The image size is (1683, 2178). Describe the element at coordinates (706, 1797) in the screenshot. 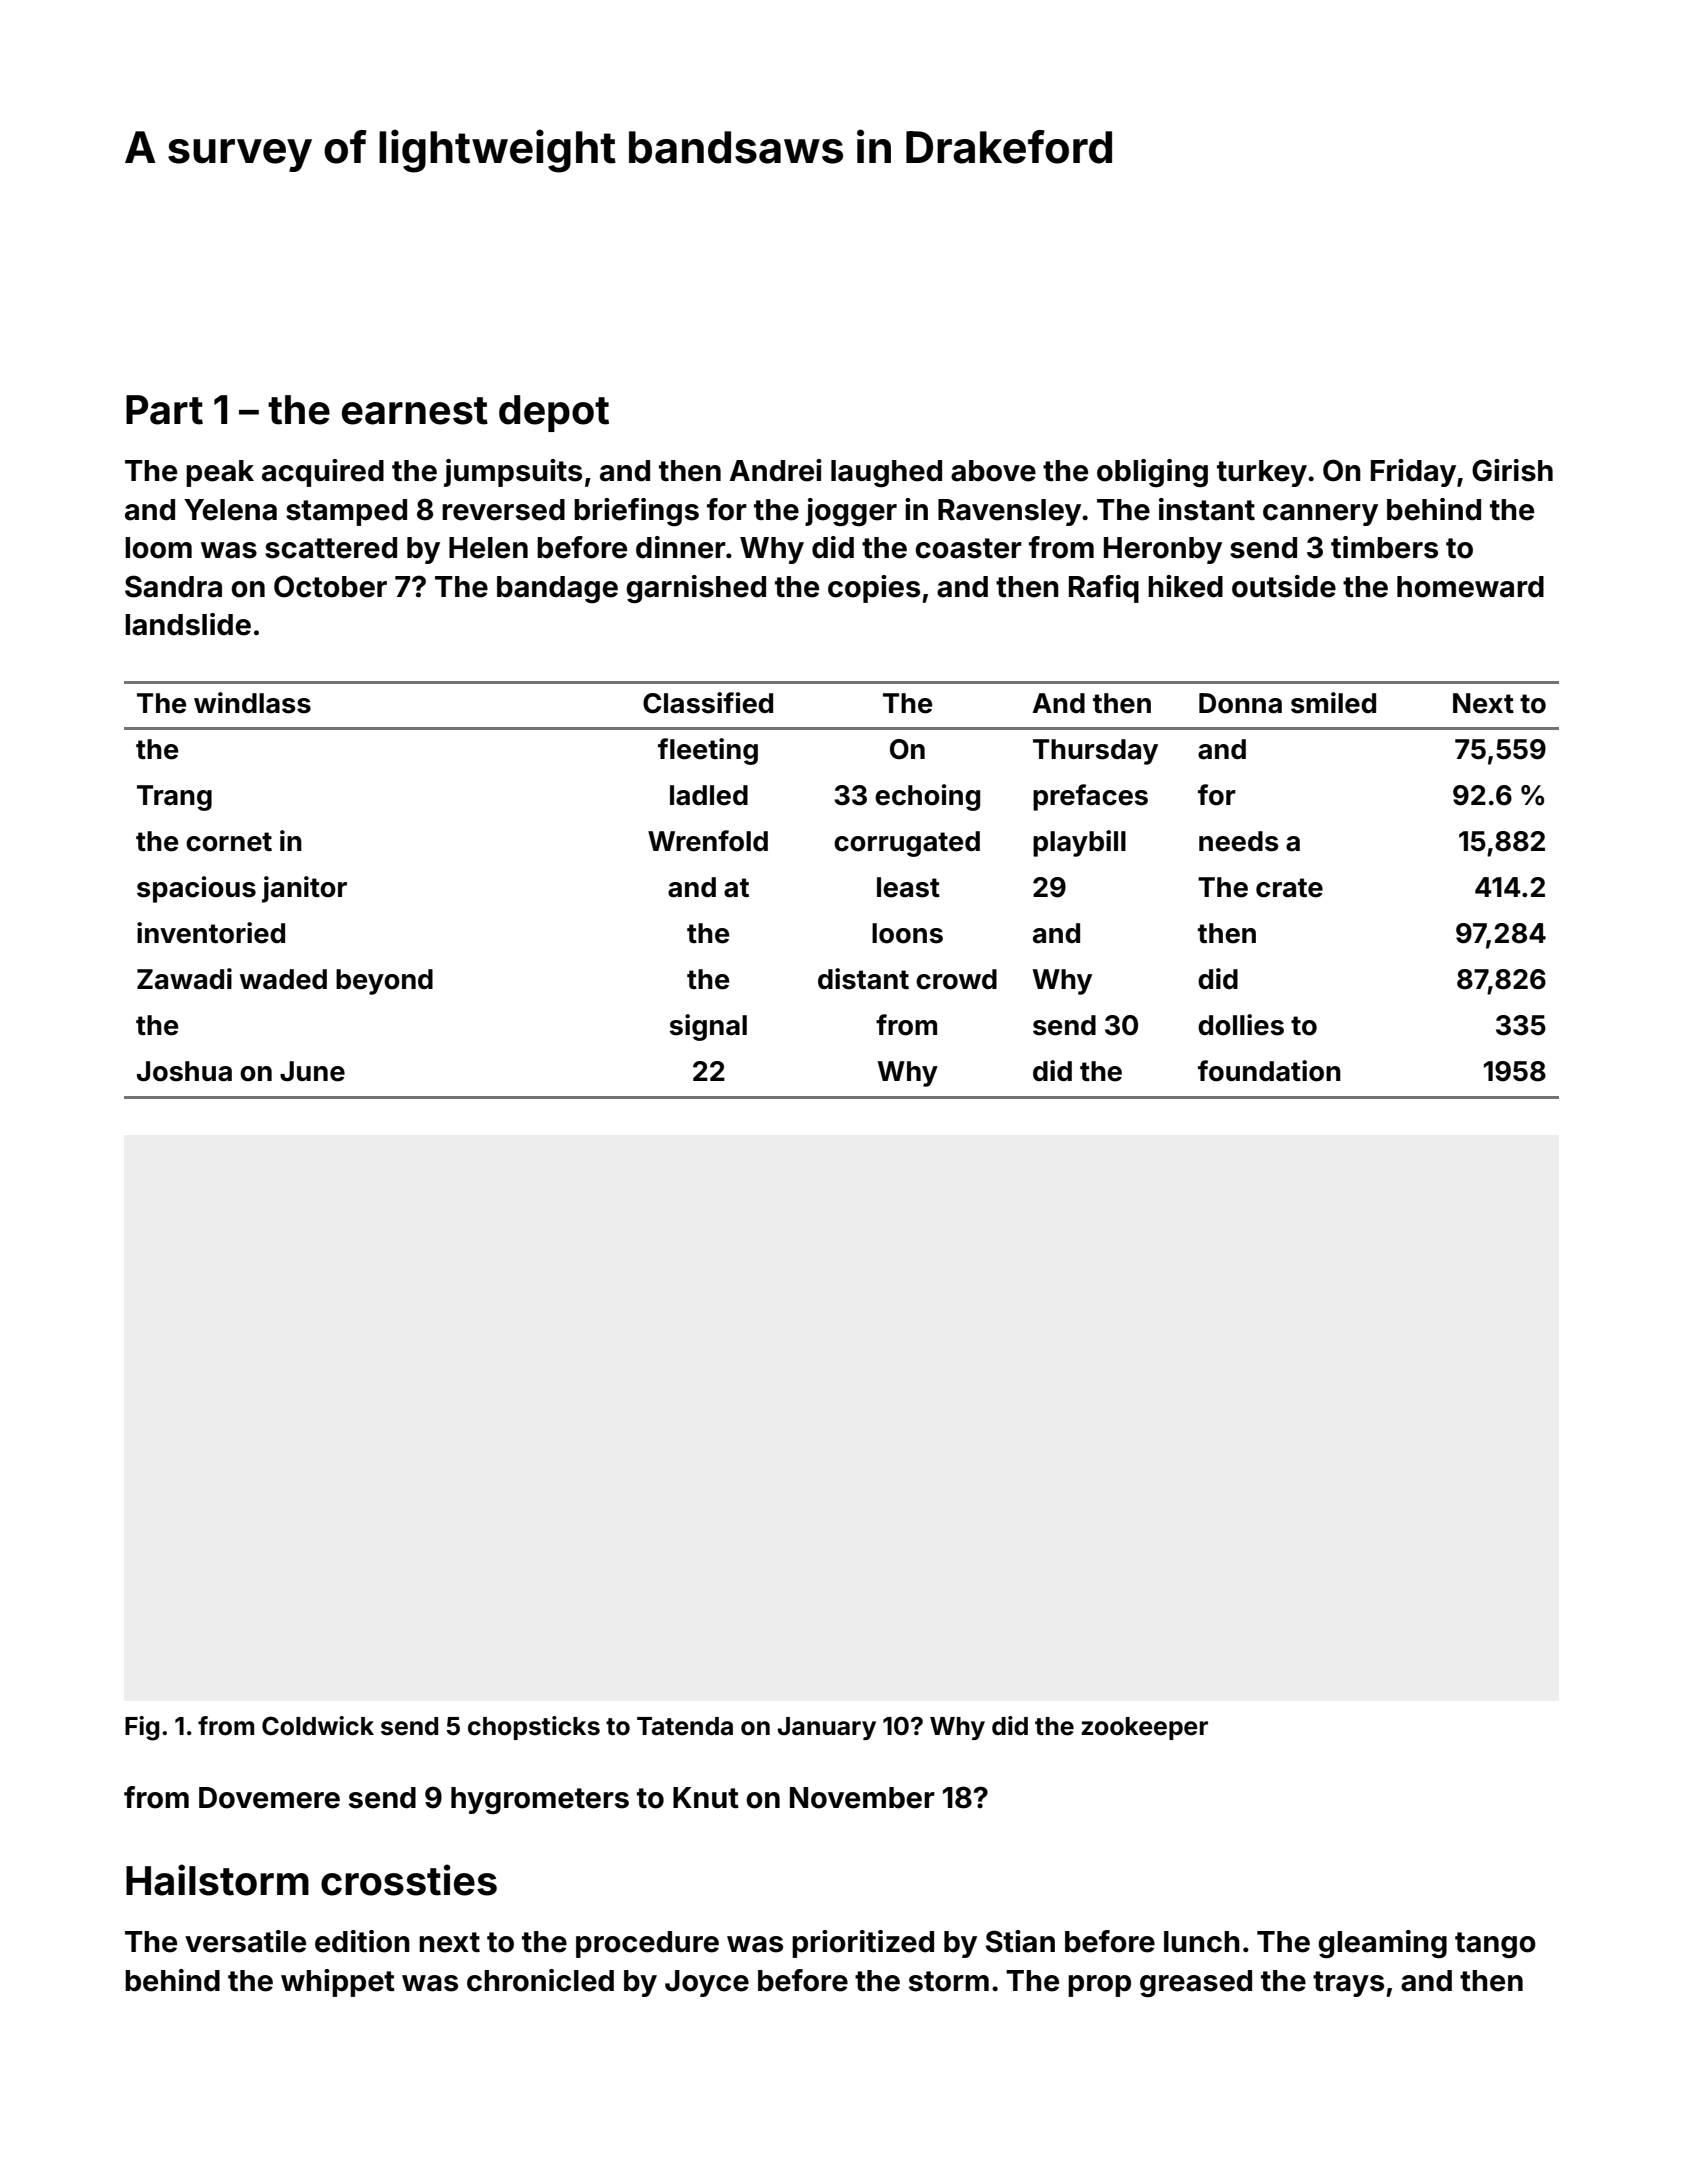

I see `Knut` at that location.
